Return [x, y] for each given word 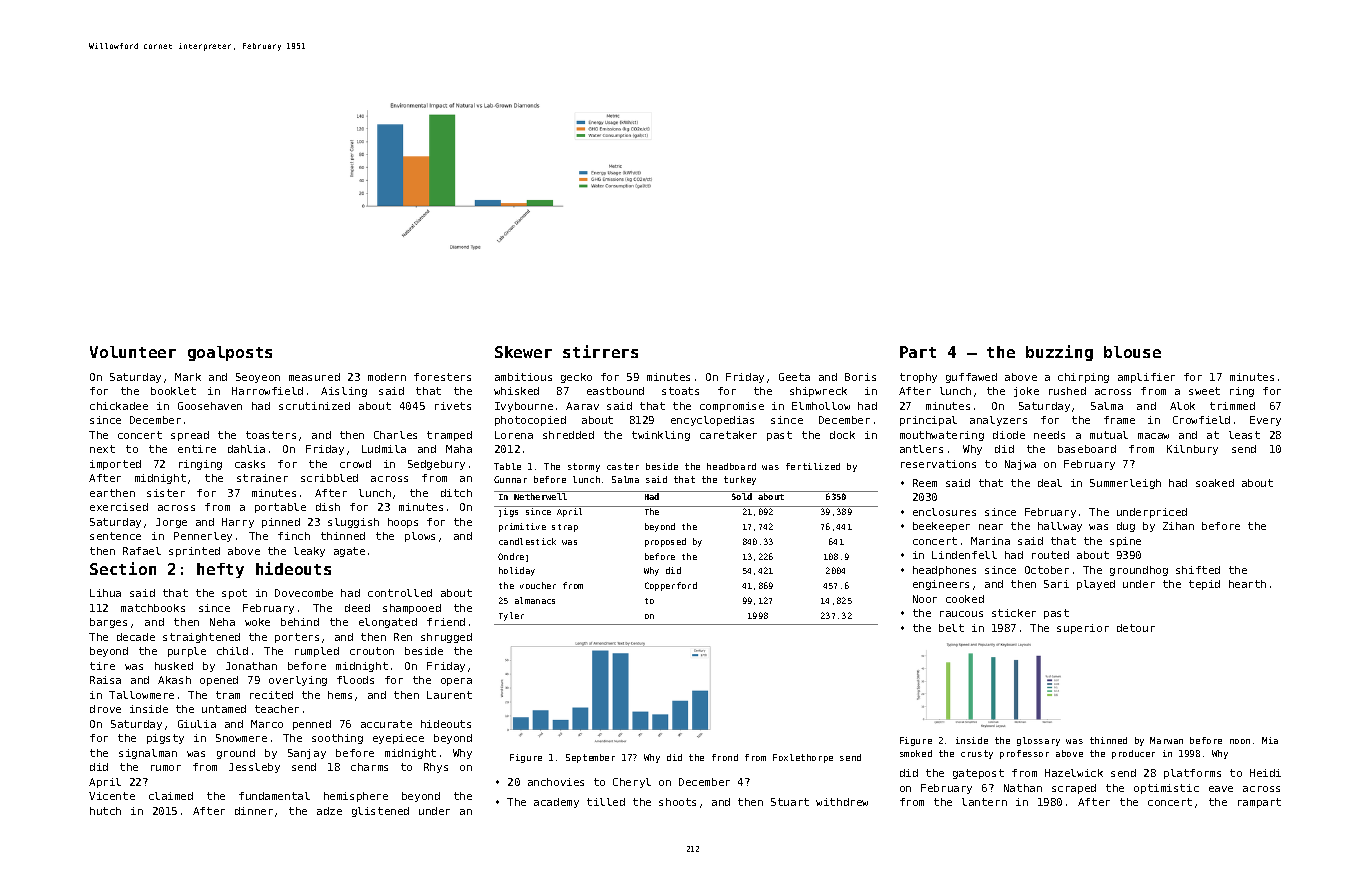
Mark [188, 377]
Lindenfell [964, 555]
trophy [918, 378]
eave [1221, 789]
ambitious [523, 377]
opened [219, 681]
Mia [1270, 740]
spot [234, 594]
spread [190, 436]
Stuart [790, 802]
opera [456, 682]
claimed [171, 796]
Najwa [1020, 465]
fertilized [813, 466]
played [1096, 585]
